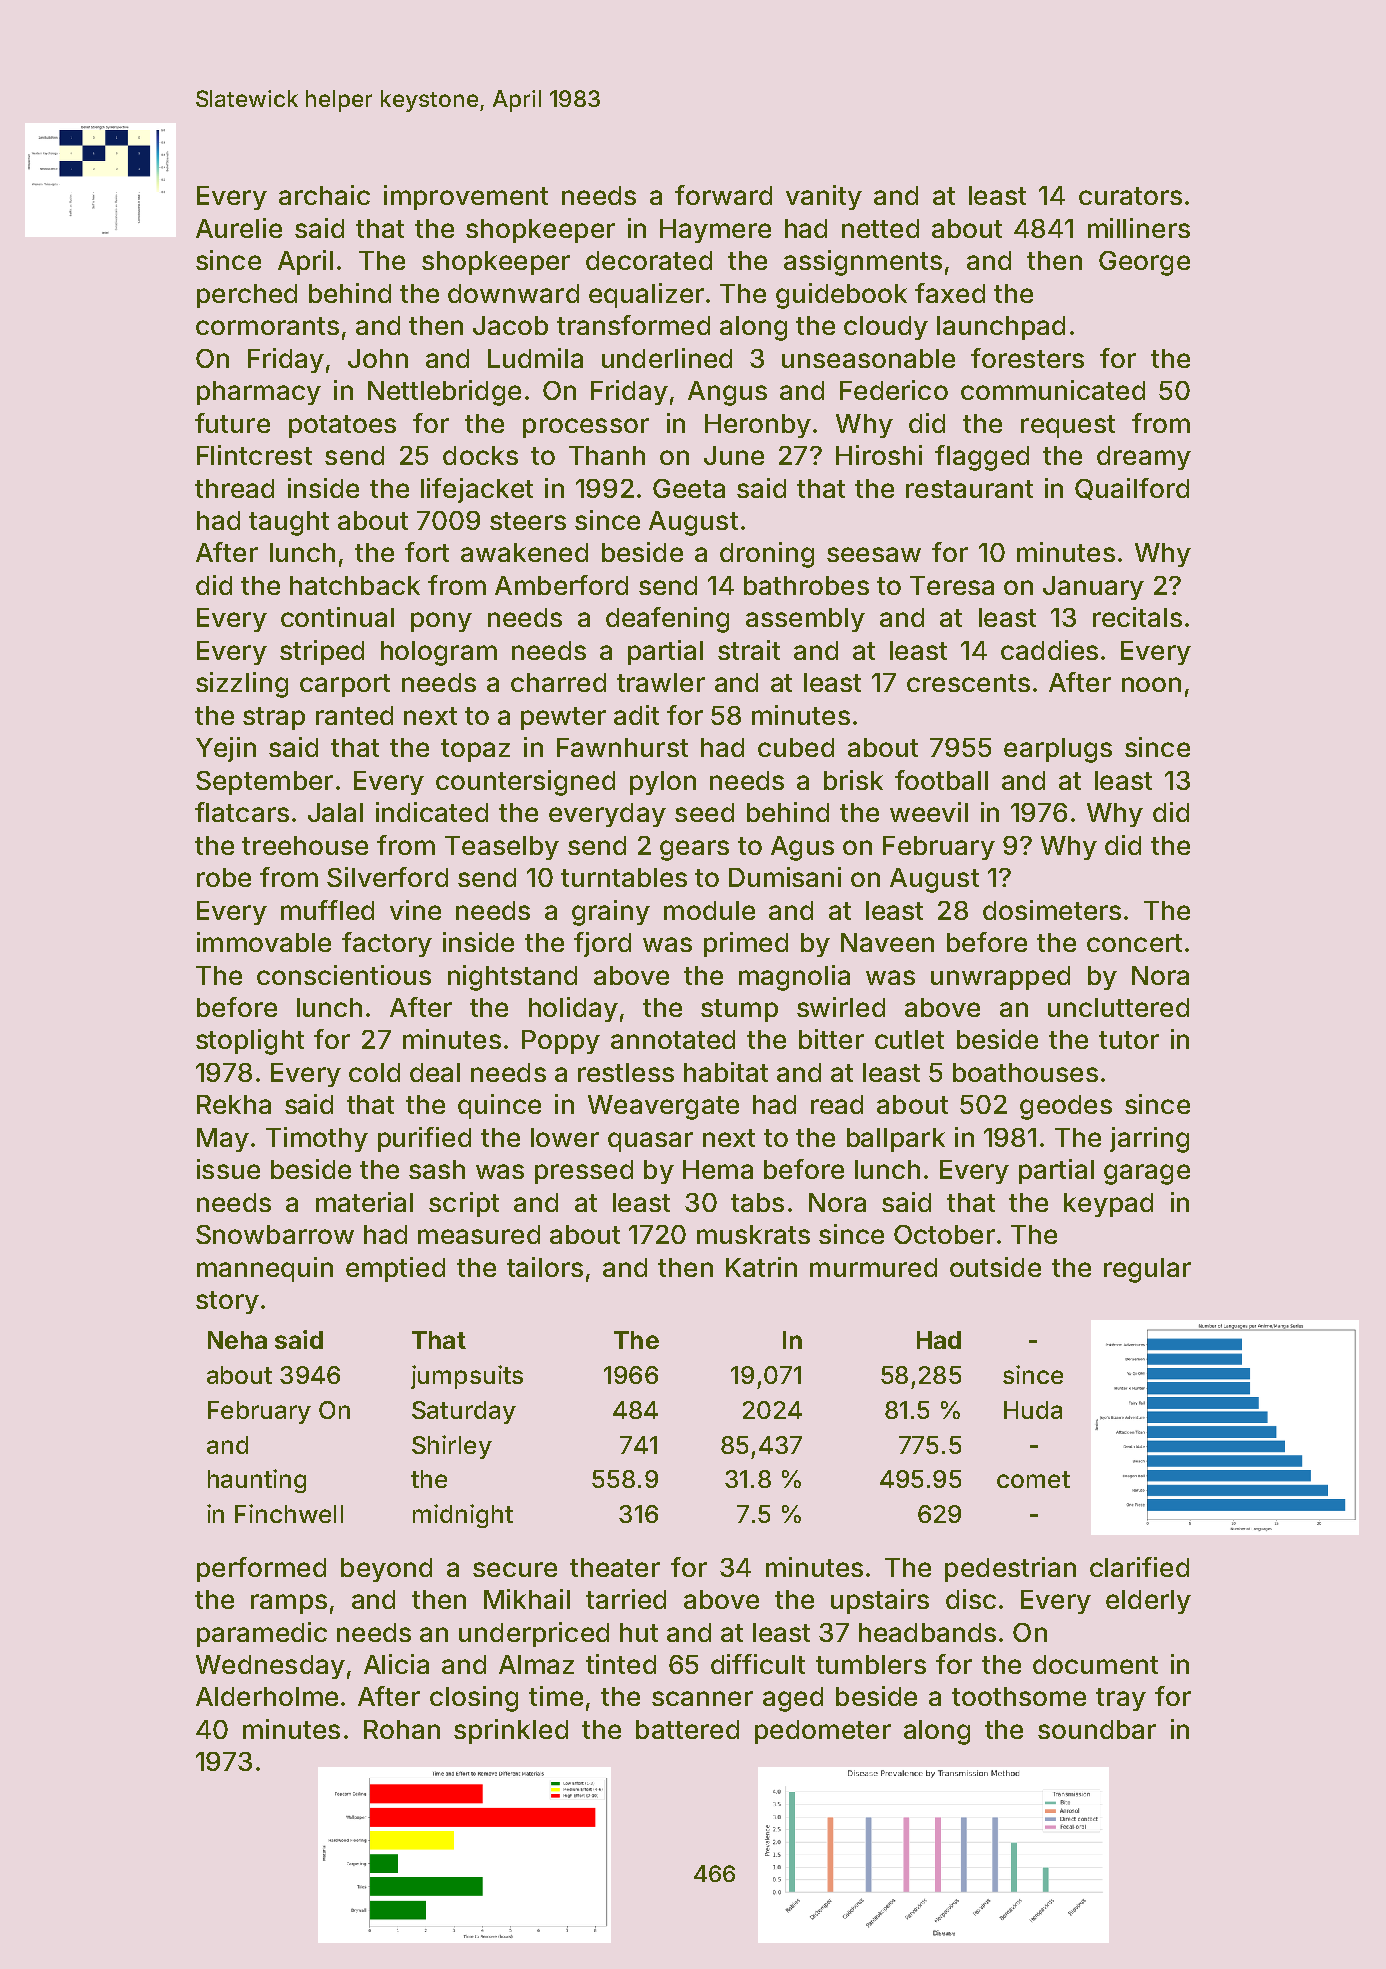 The width and height of the page is (1386, 1969). I want to click on keypad, so click(1108, 1205).
